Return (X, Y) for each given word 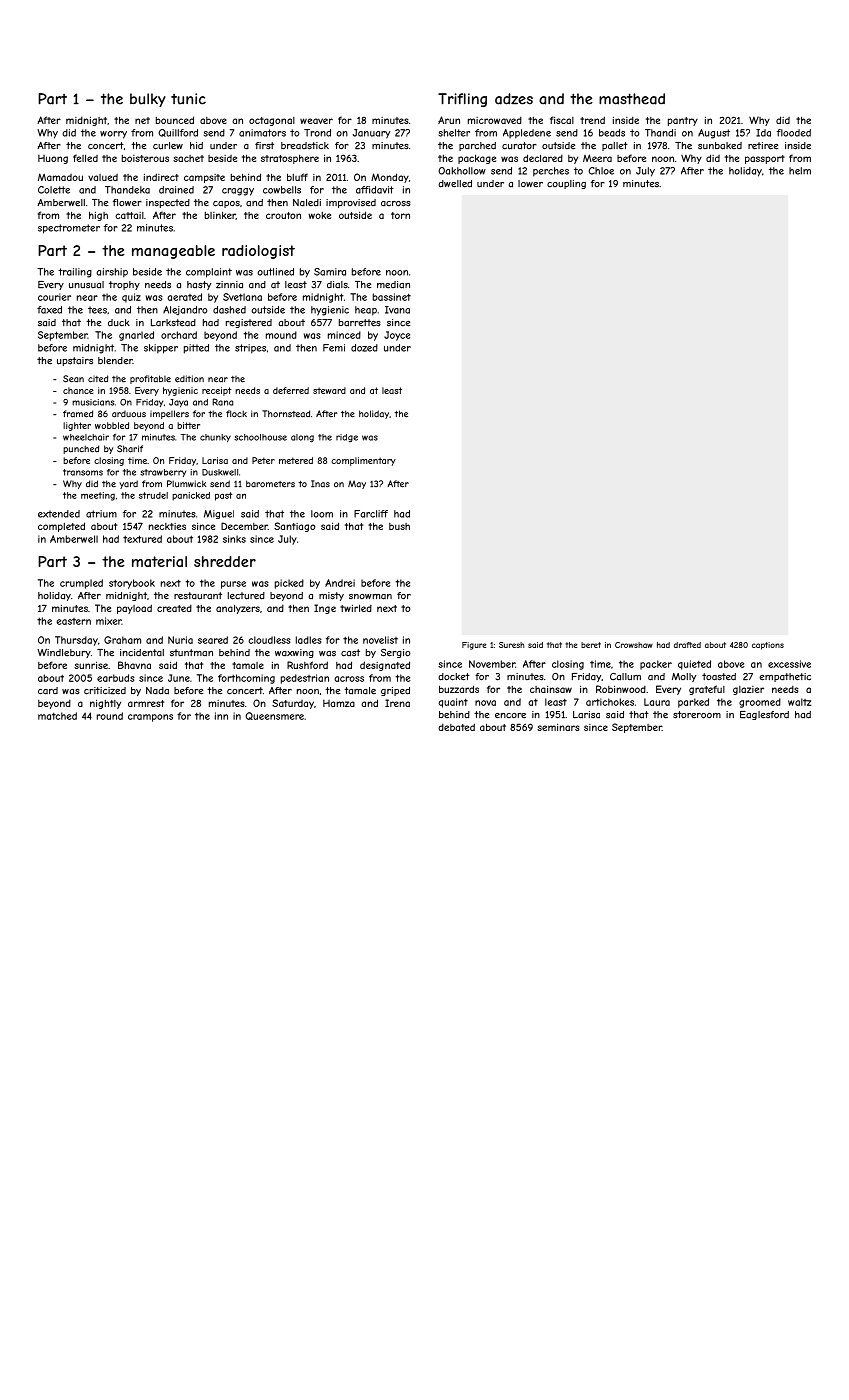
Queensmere (274, 716)
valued (103, 177)
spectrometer (69, 229)
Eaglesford (764, 715)
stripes (250, 349)
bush (399, 526)
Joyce (397, 336)
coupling (566, 184)
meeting (98, 496)
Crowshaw (634, 645)
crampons (150, 718)
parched (477, 146)
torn (400, 215)
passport (765, 159)
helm (800, 171)
